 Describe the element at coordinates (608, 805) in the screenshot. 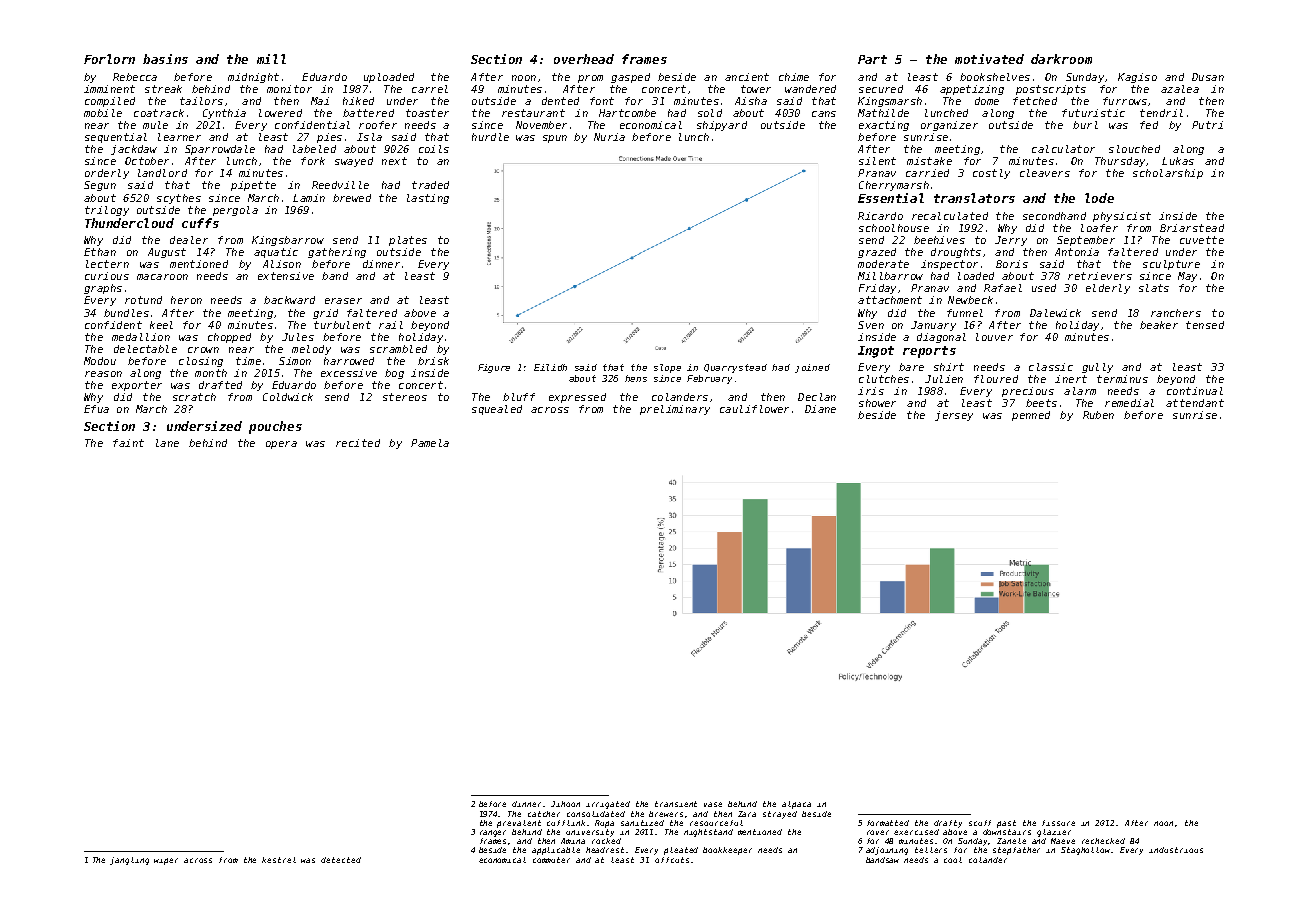

I see `irrigated` at that location.
